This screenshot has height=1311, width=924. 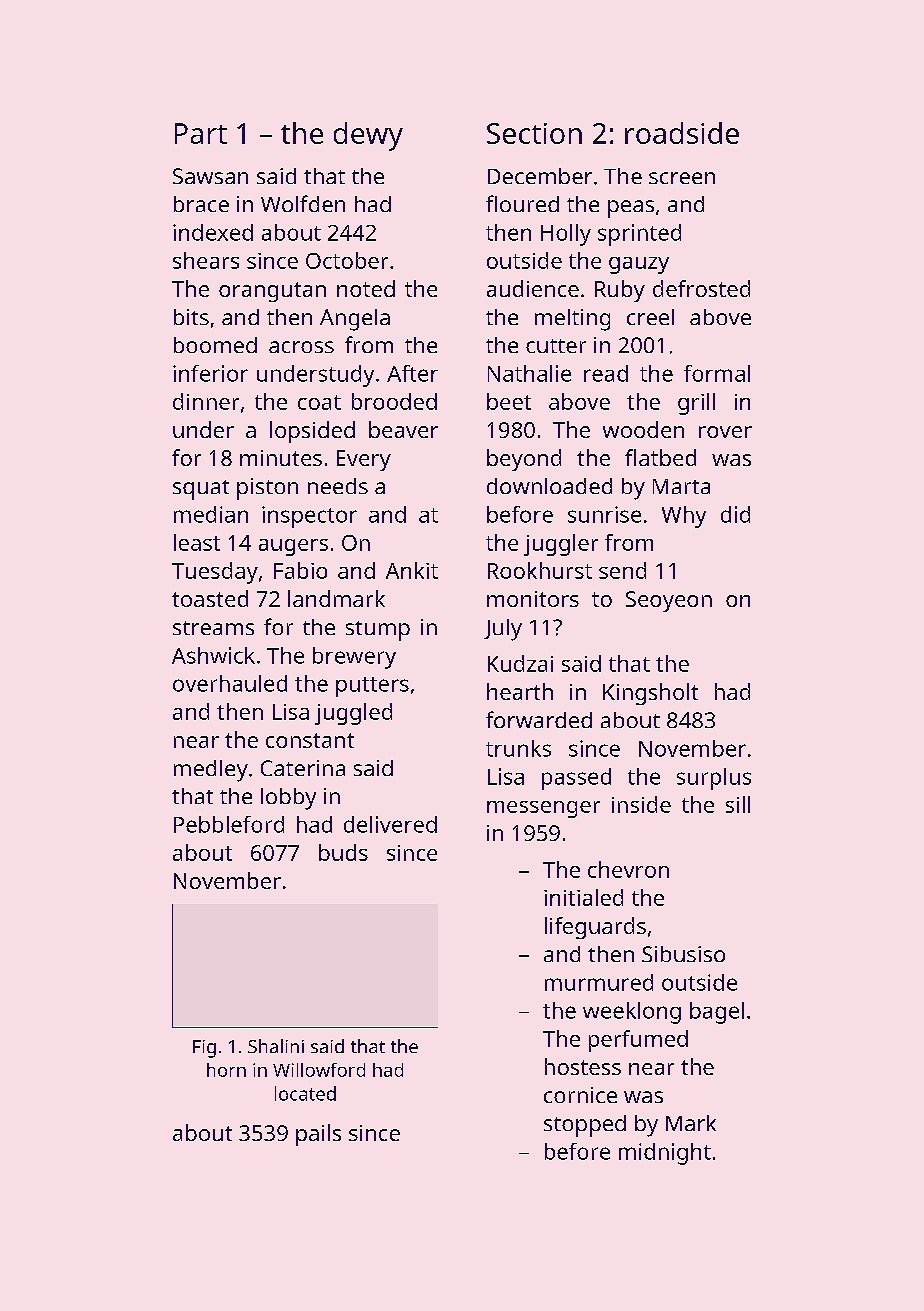 I want to click on Part, so click(x=201, y=133).
